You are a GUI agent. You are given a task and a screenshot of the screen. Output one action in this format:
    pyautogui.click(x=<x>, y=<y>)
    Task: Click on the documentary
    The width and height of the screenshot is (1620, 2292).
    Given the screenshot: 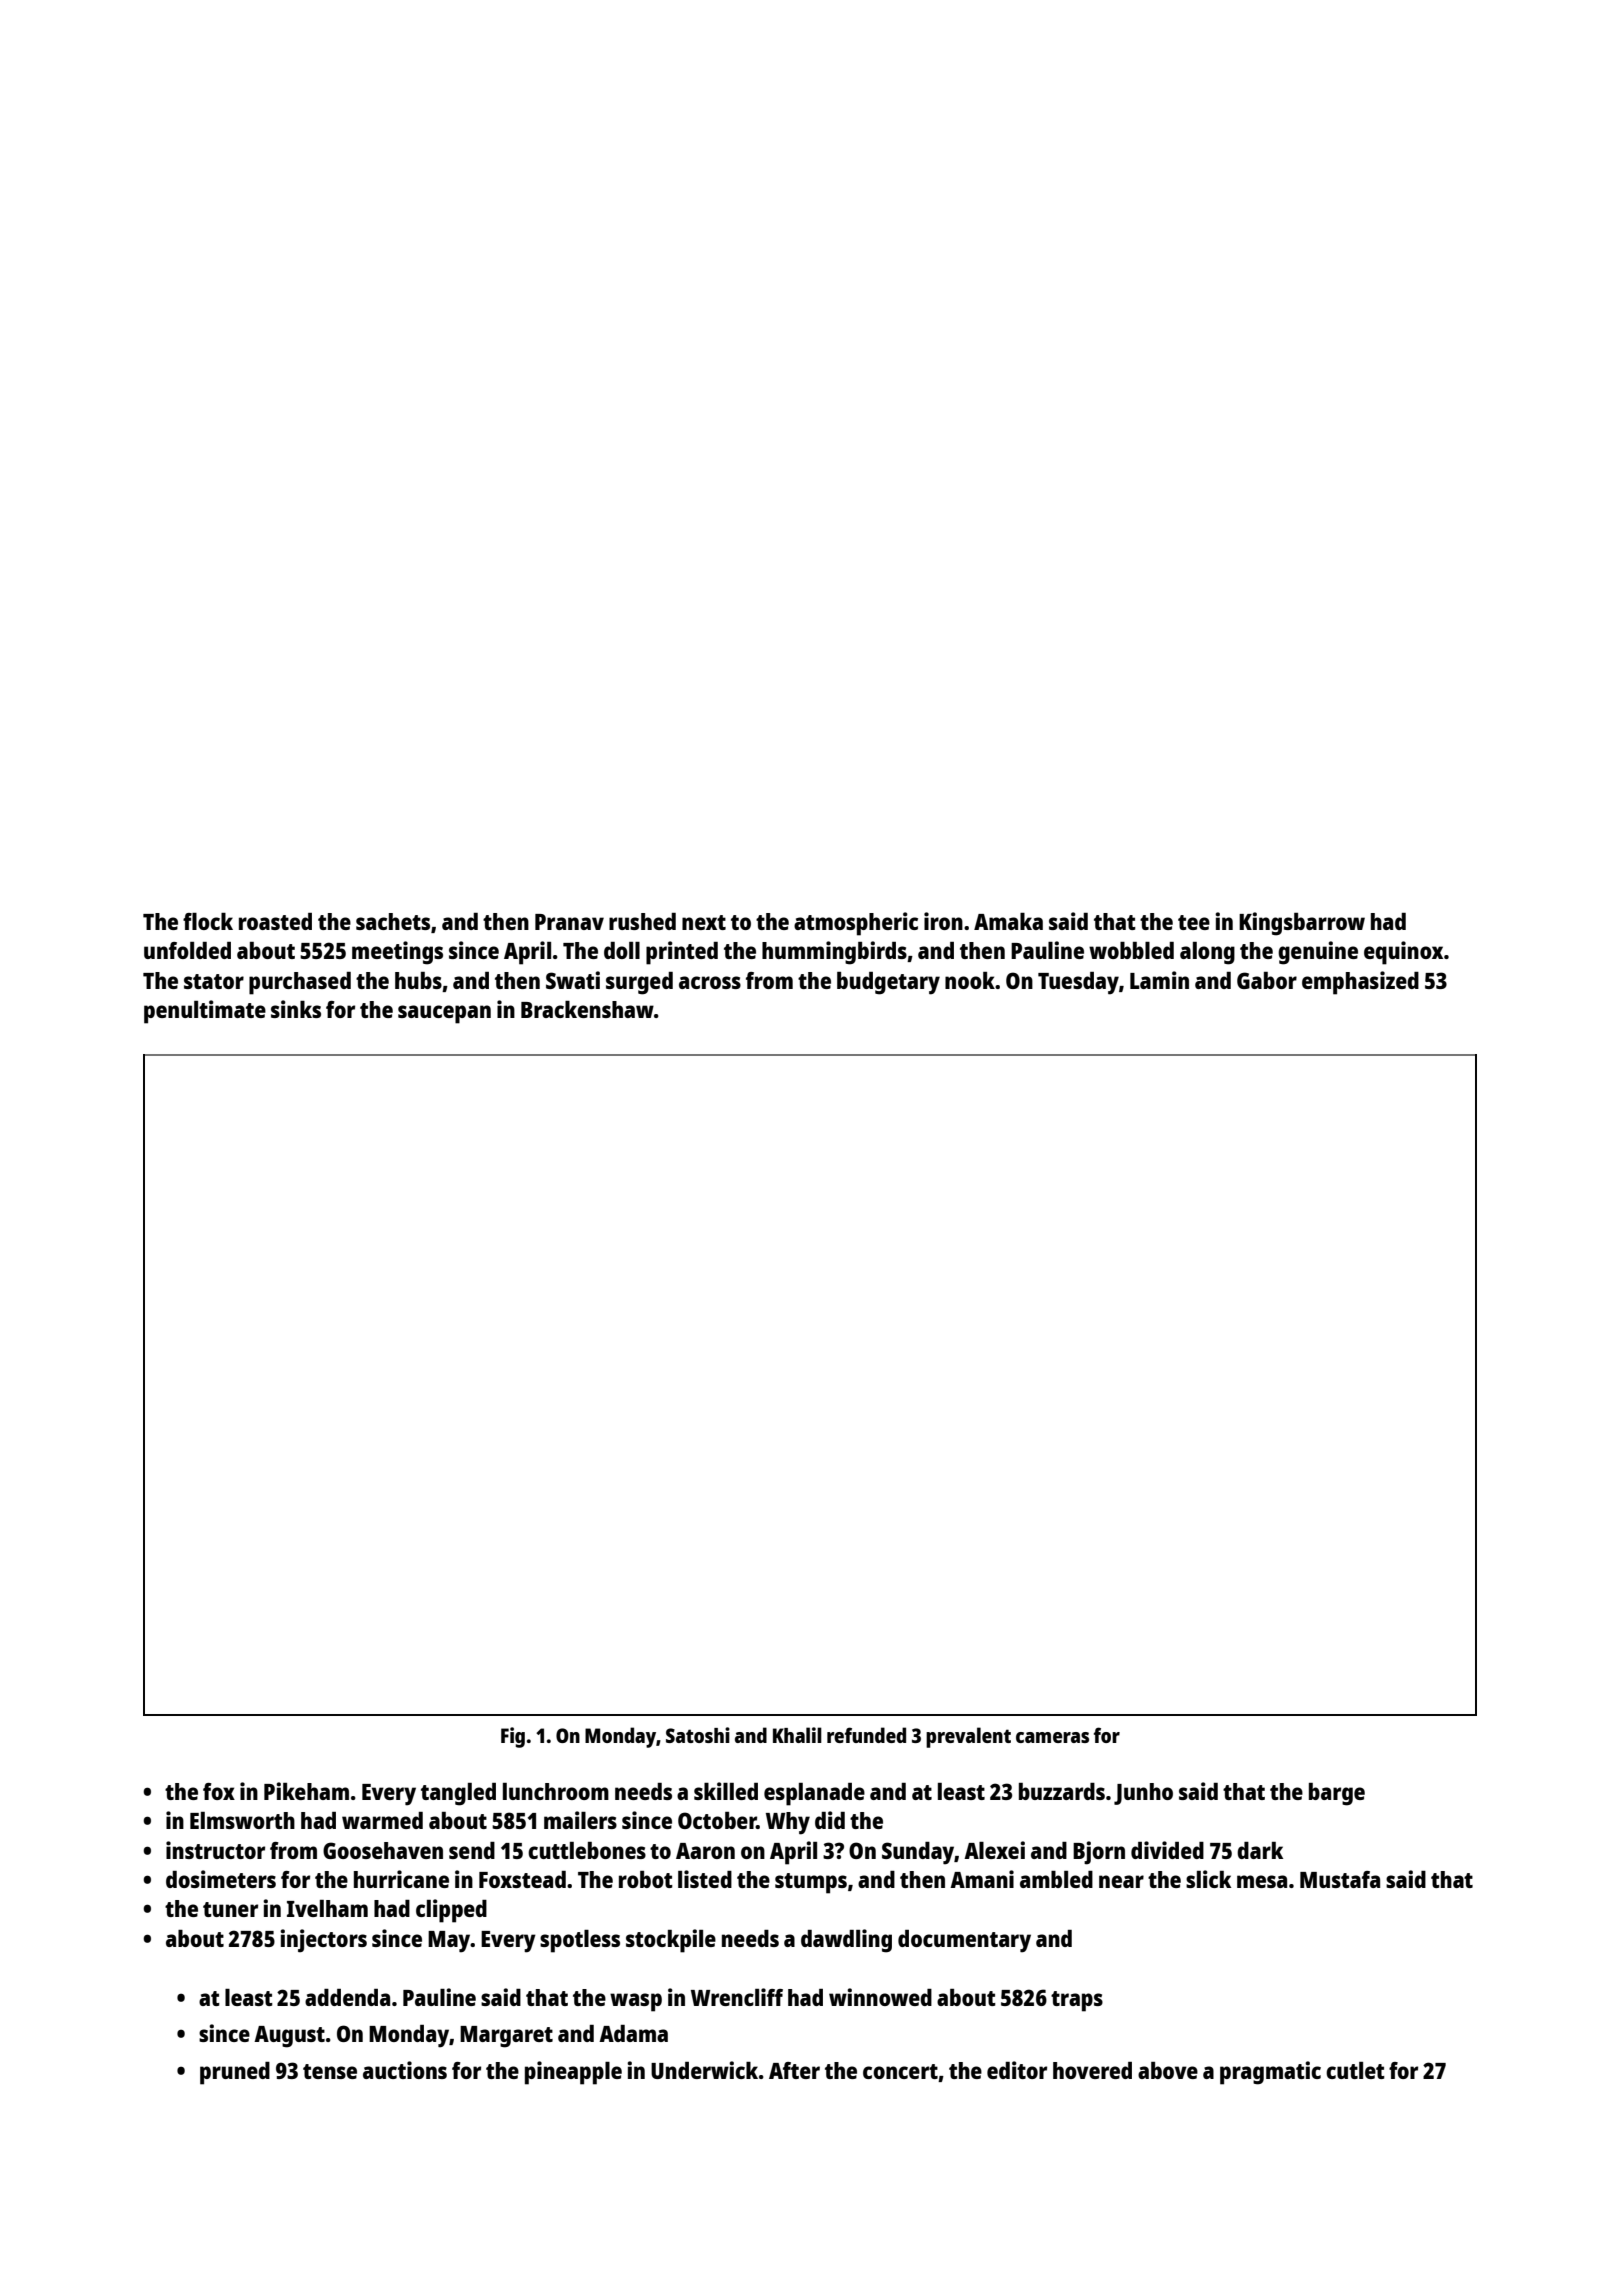 What is the action you would take?
    pyautogui.click(x=964, y=1941)
